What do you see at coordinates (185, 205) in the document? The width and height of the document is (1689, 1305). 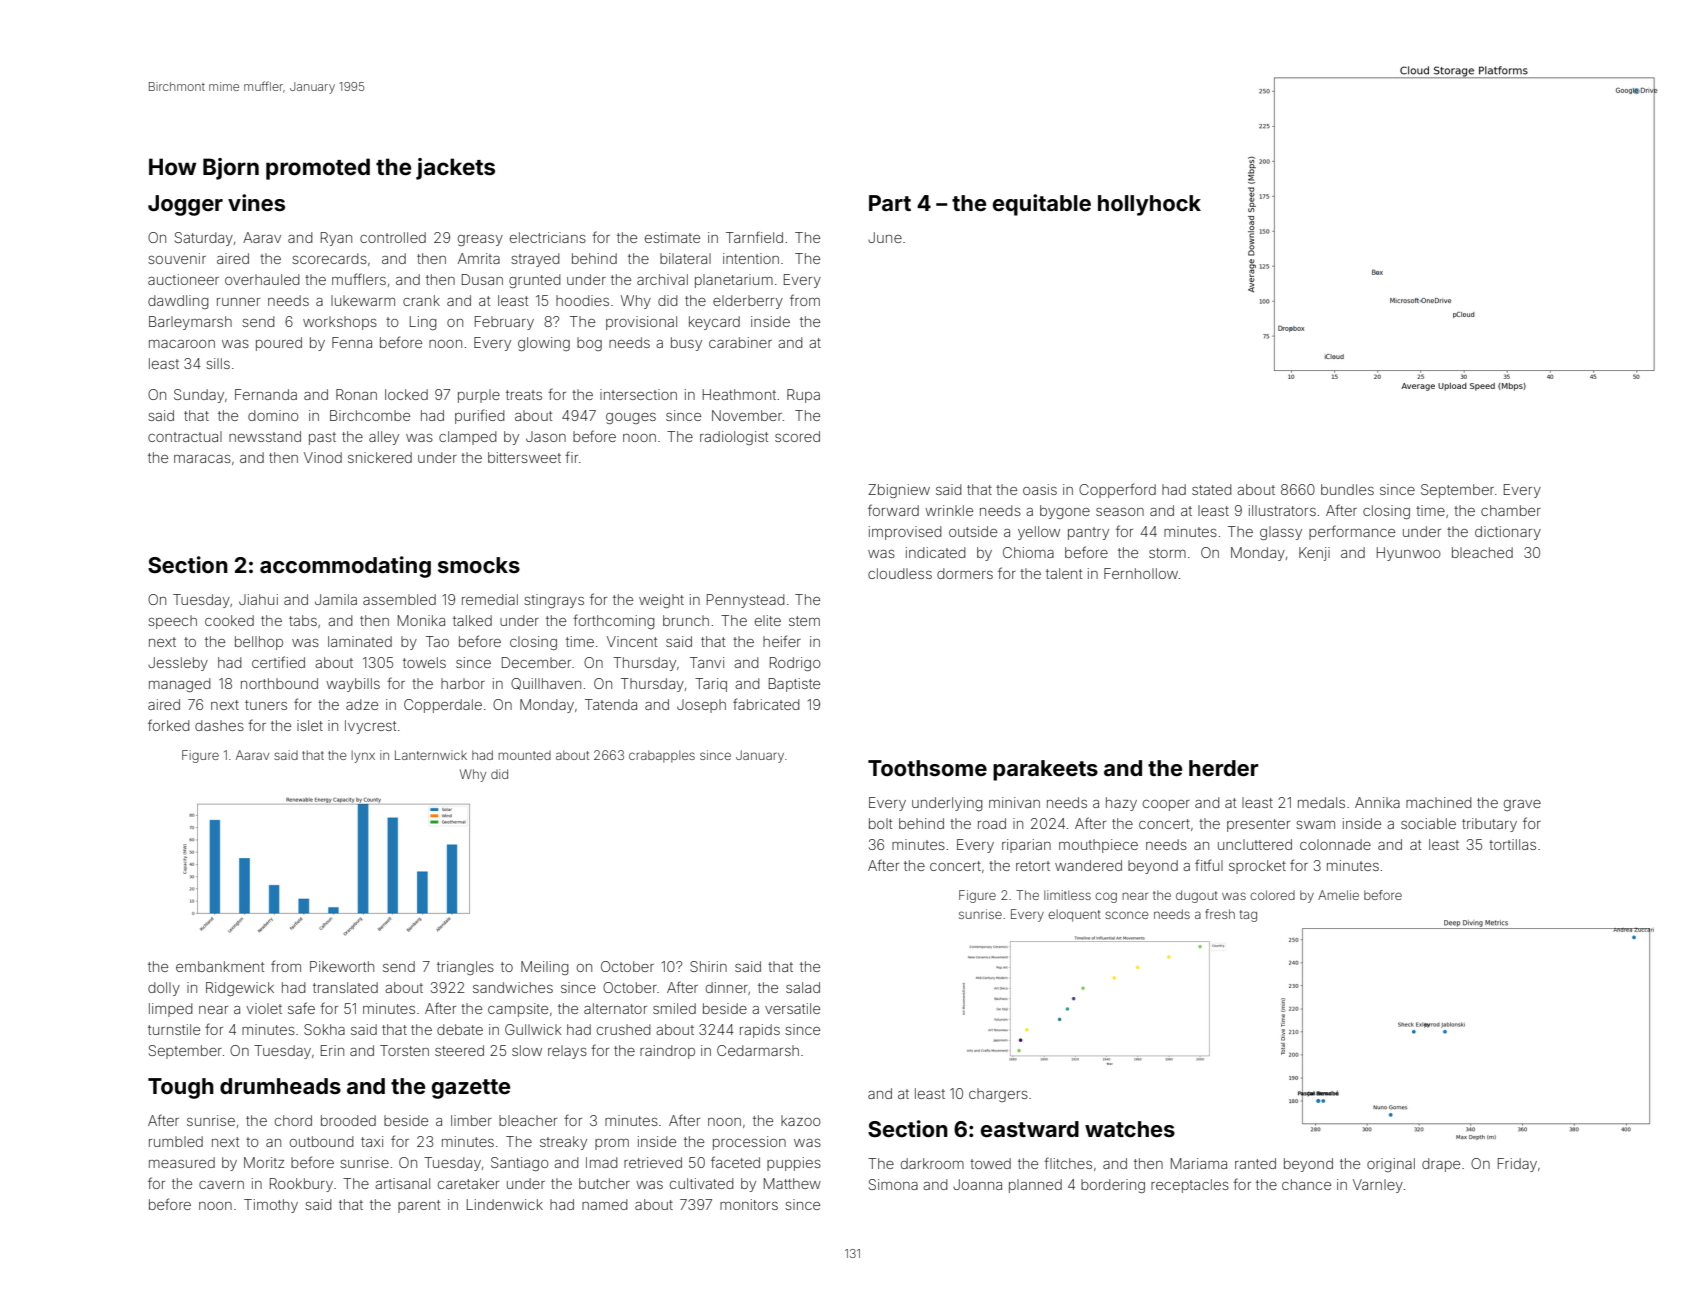 I see `Jogger` at bounding box center [185, 205].
